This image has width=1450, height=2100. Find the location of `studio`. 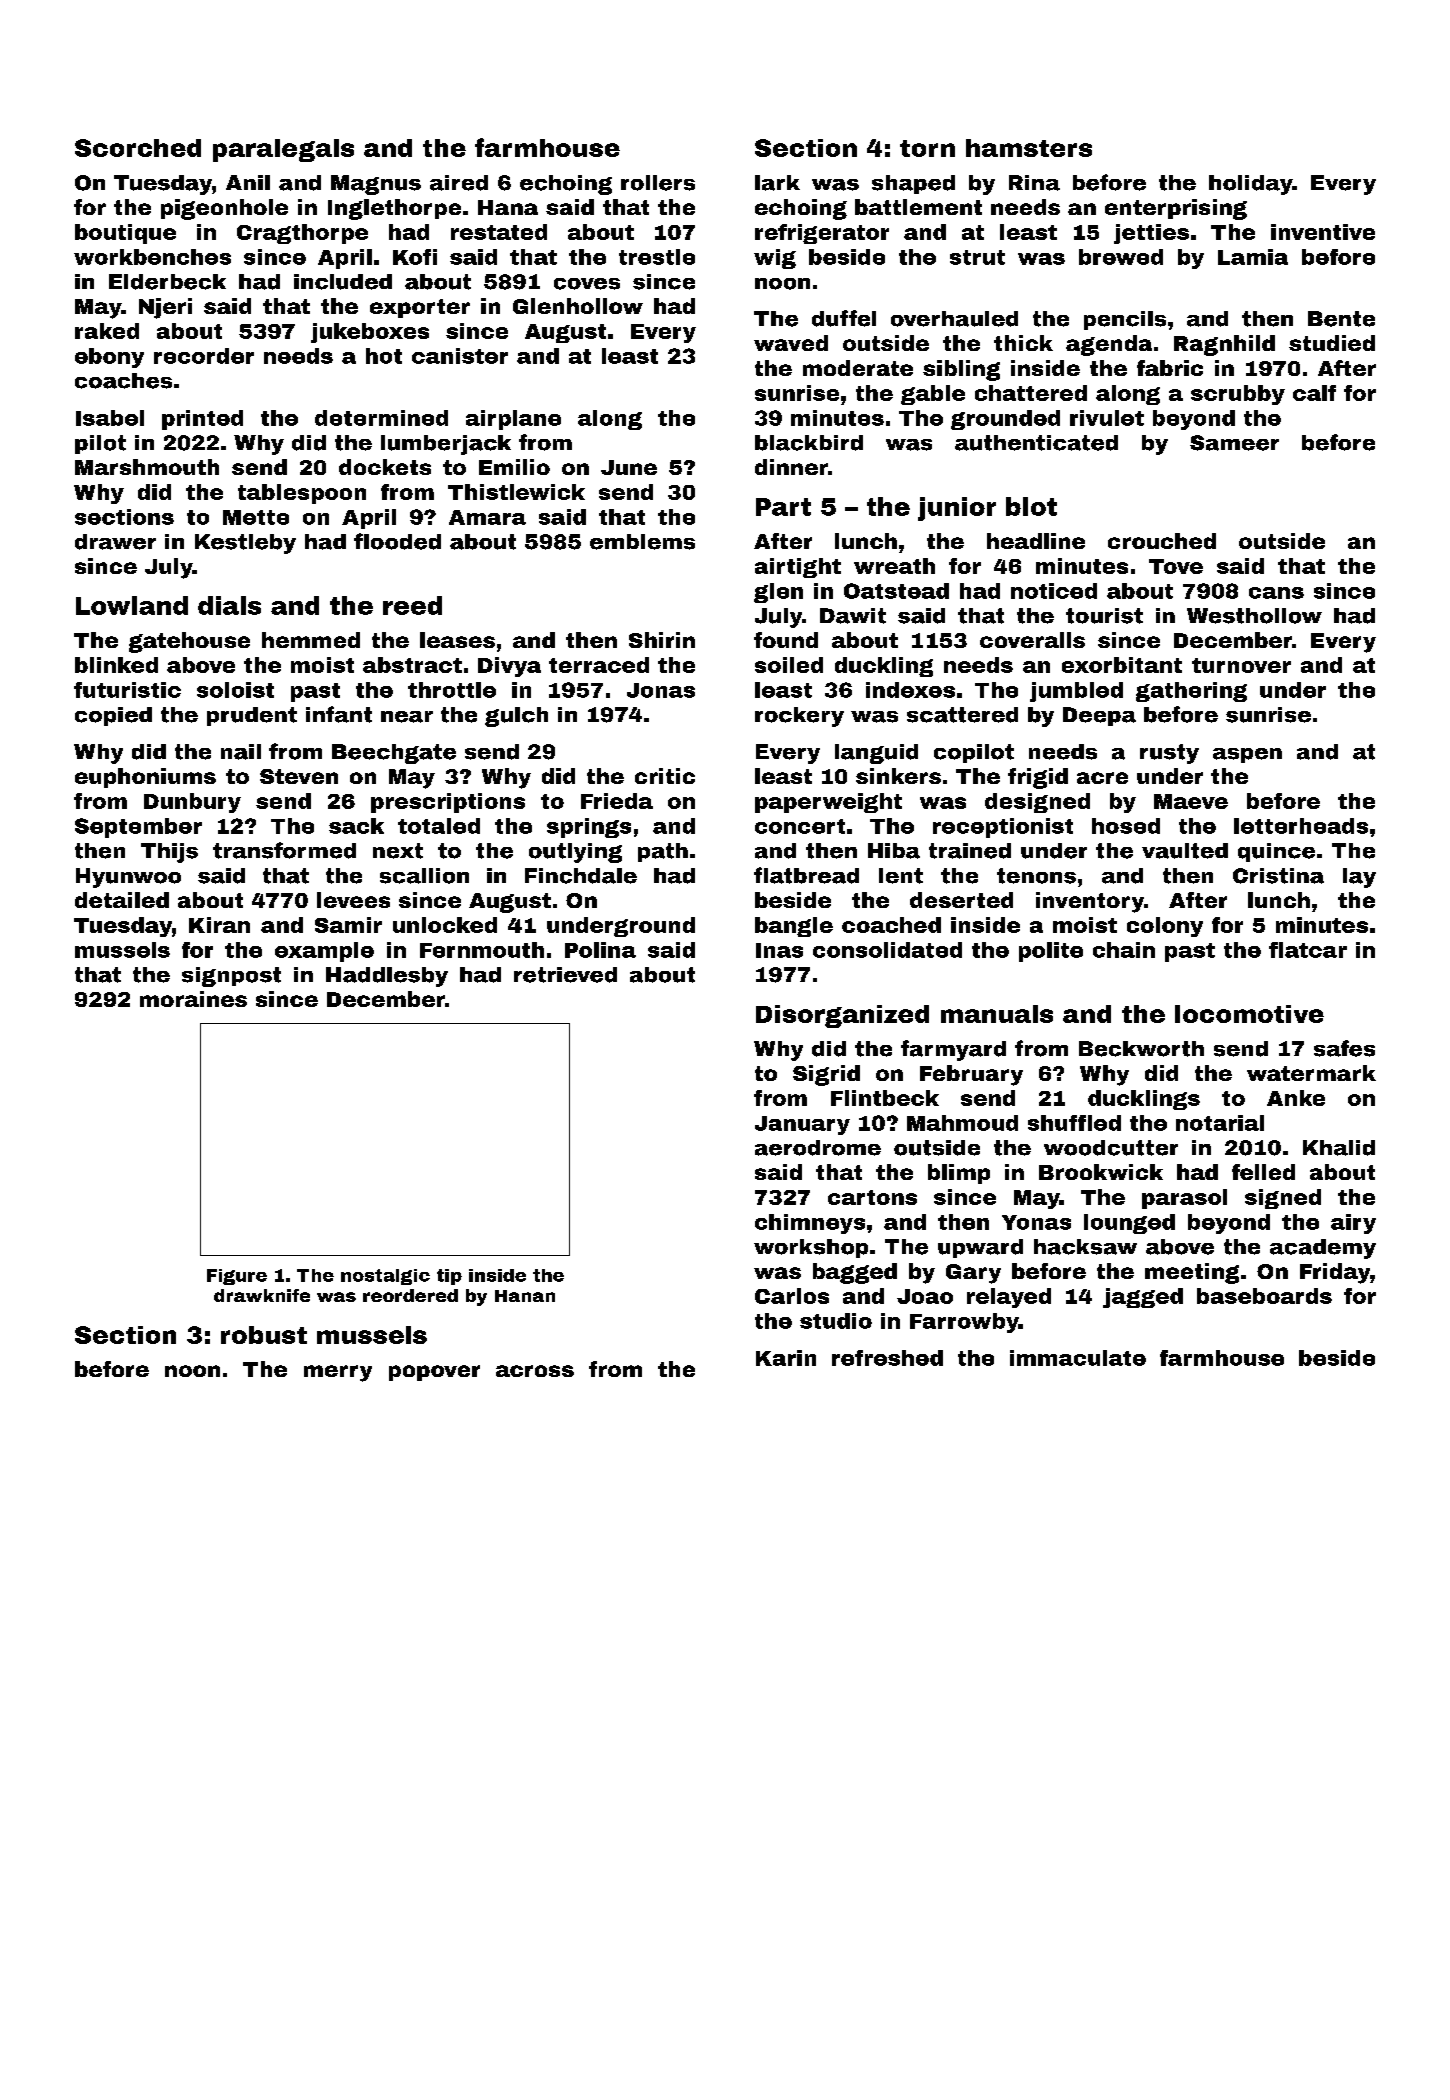

studio is located at coordinates (836, 1321).
